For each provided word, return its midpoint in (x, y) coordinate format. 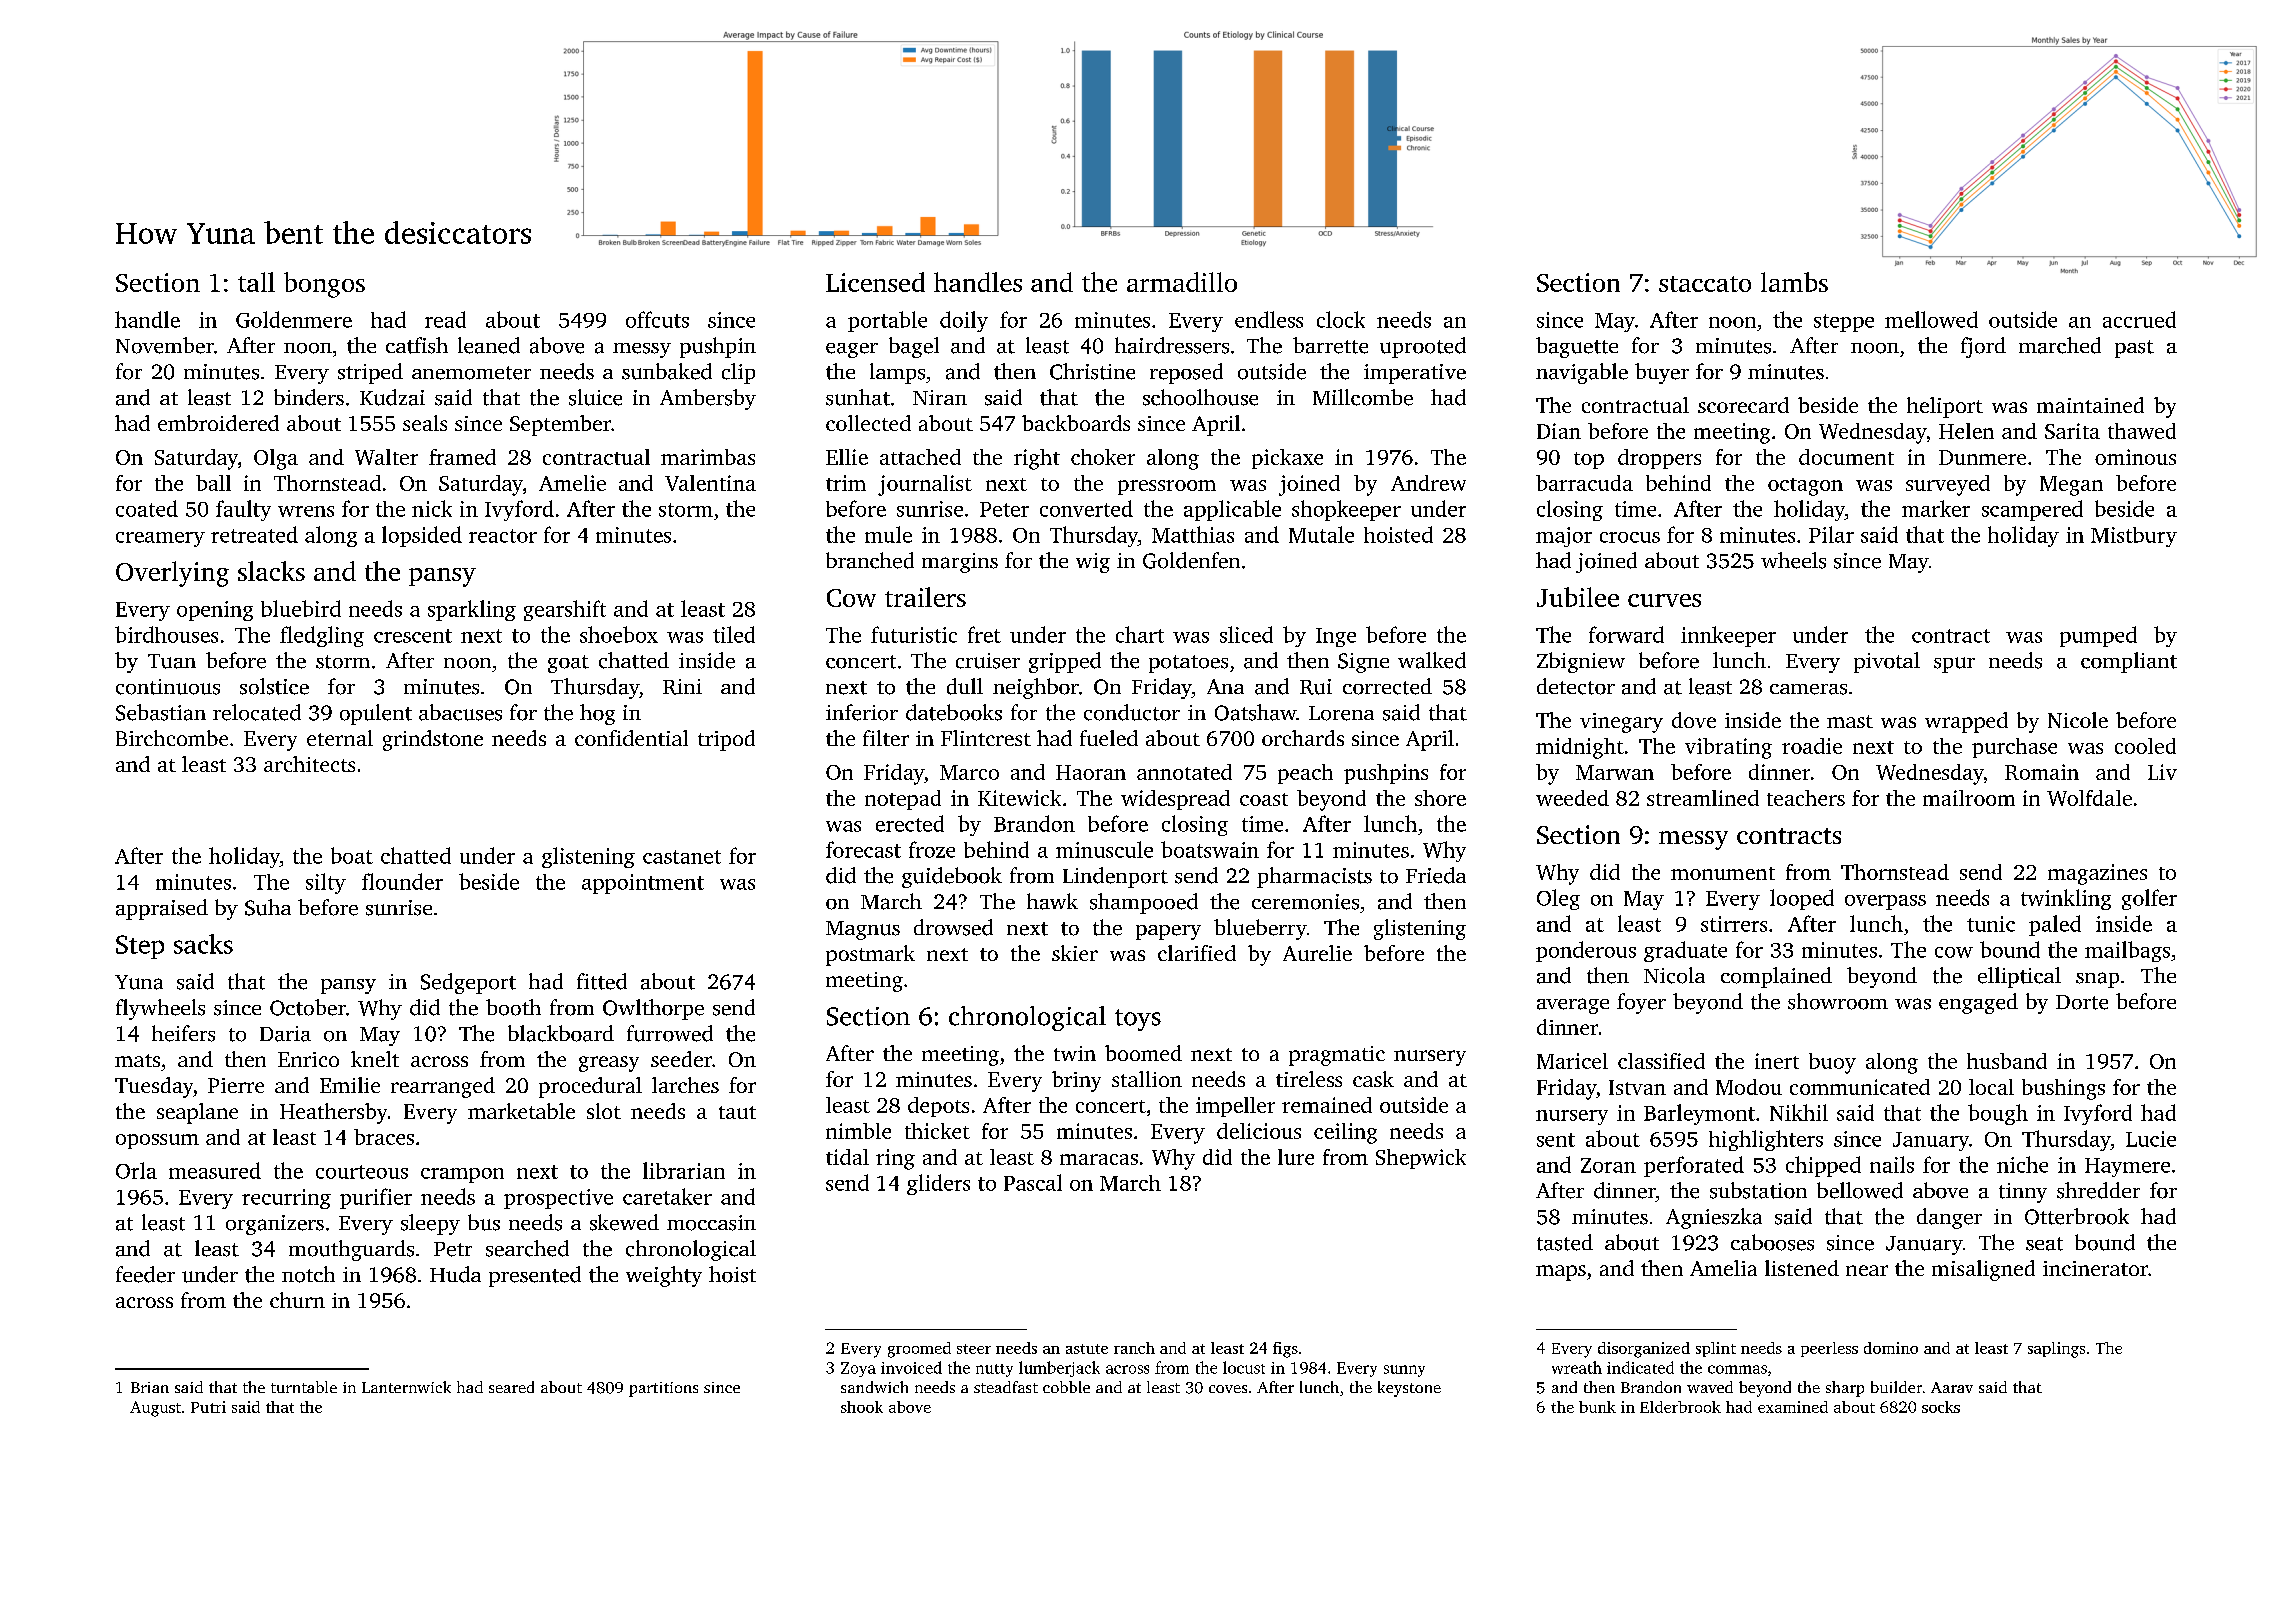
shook (862, 1407)
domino (1891, 1348)
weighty (664, 1276)
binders (309, 397)
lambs (1794, 282)
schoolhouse (1200, 397)
